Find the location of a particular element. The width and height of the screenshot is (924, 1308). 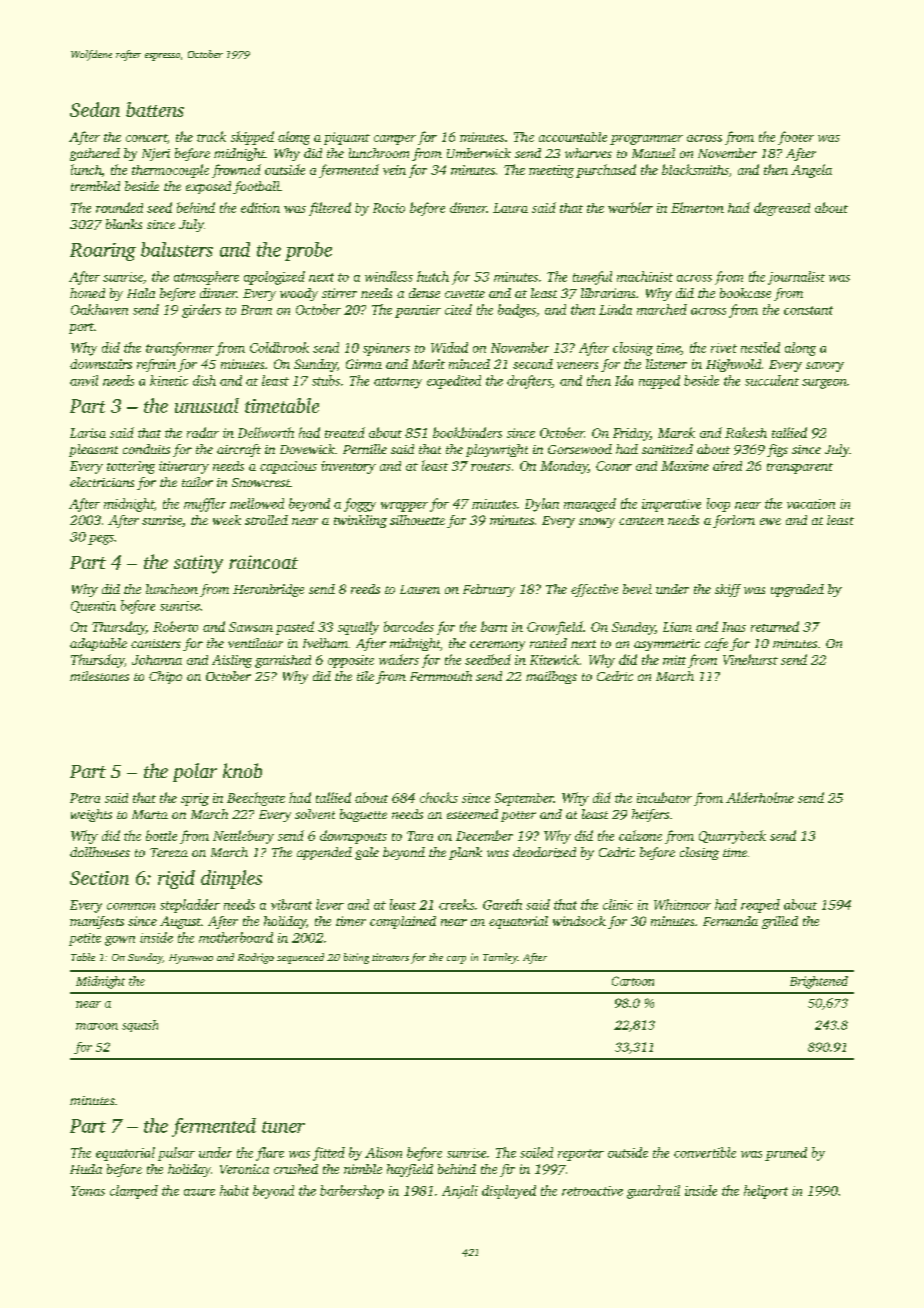

effective is located at coordinates (594, 590).
